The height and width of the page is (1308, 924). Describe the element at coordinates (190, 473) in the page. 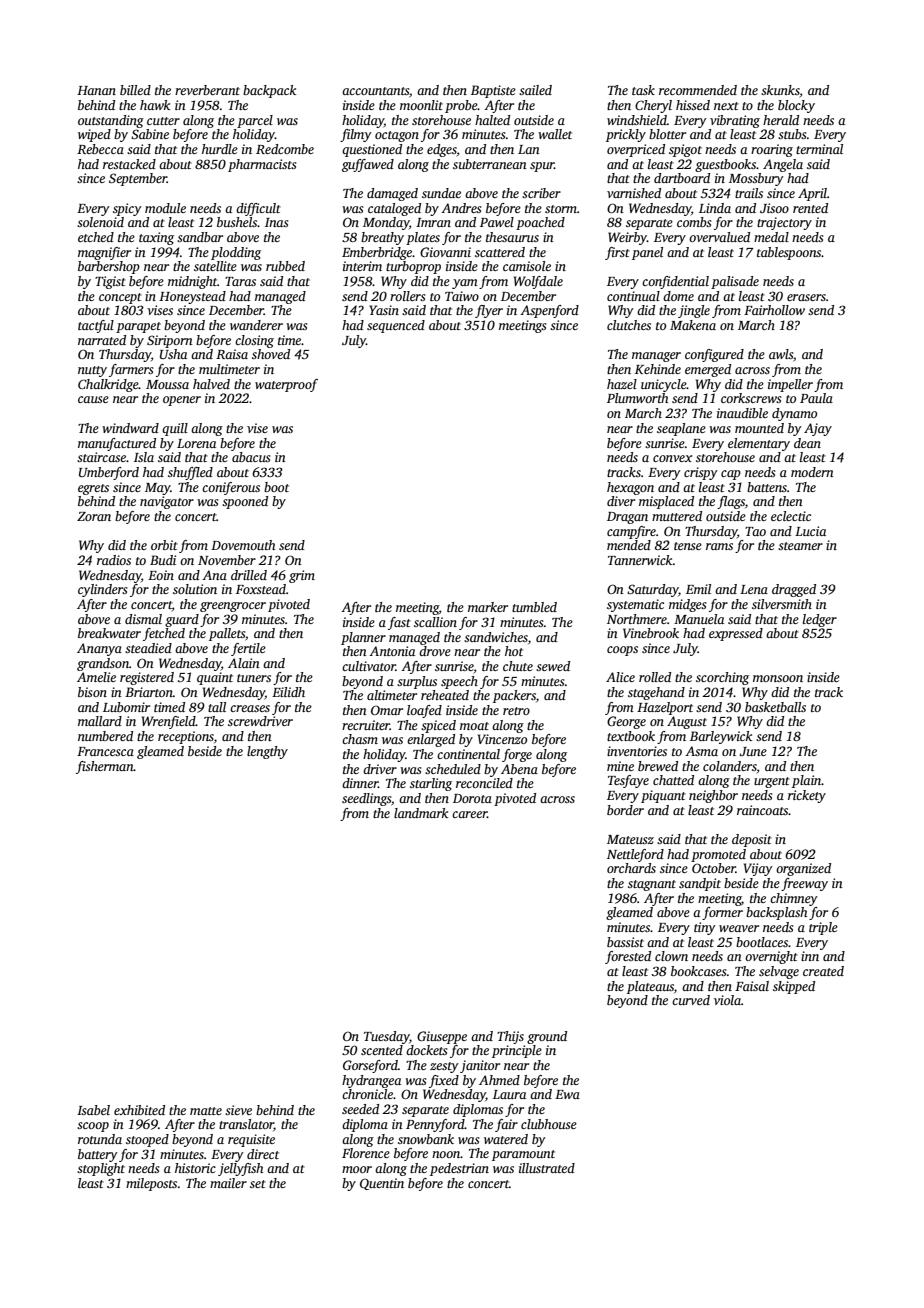

I see `shuffled` at that location.
